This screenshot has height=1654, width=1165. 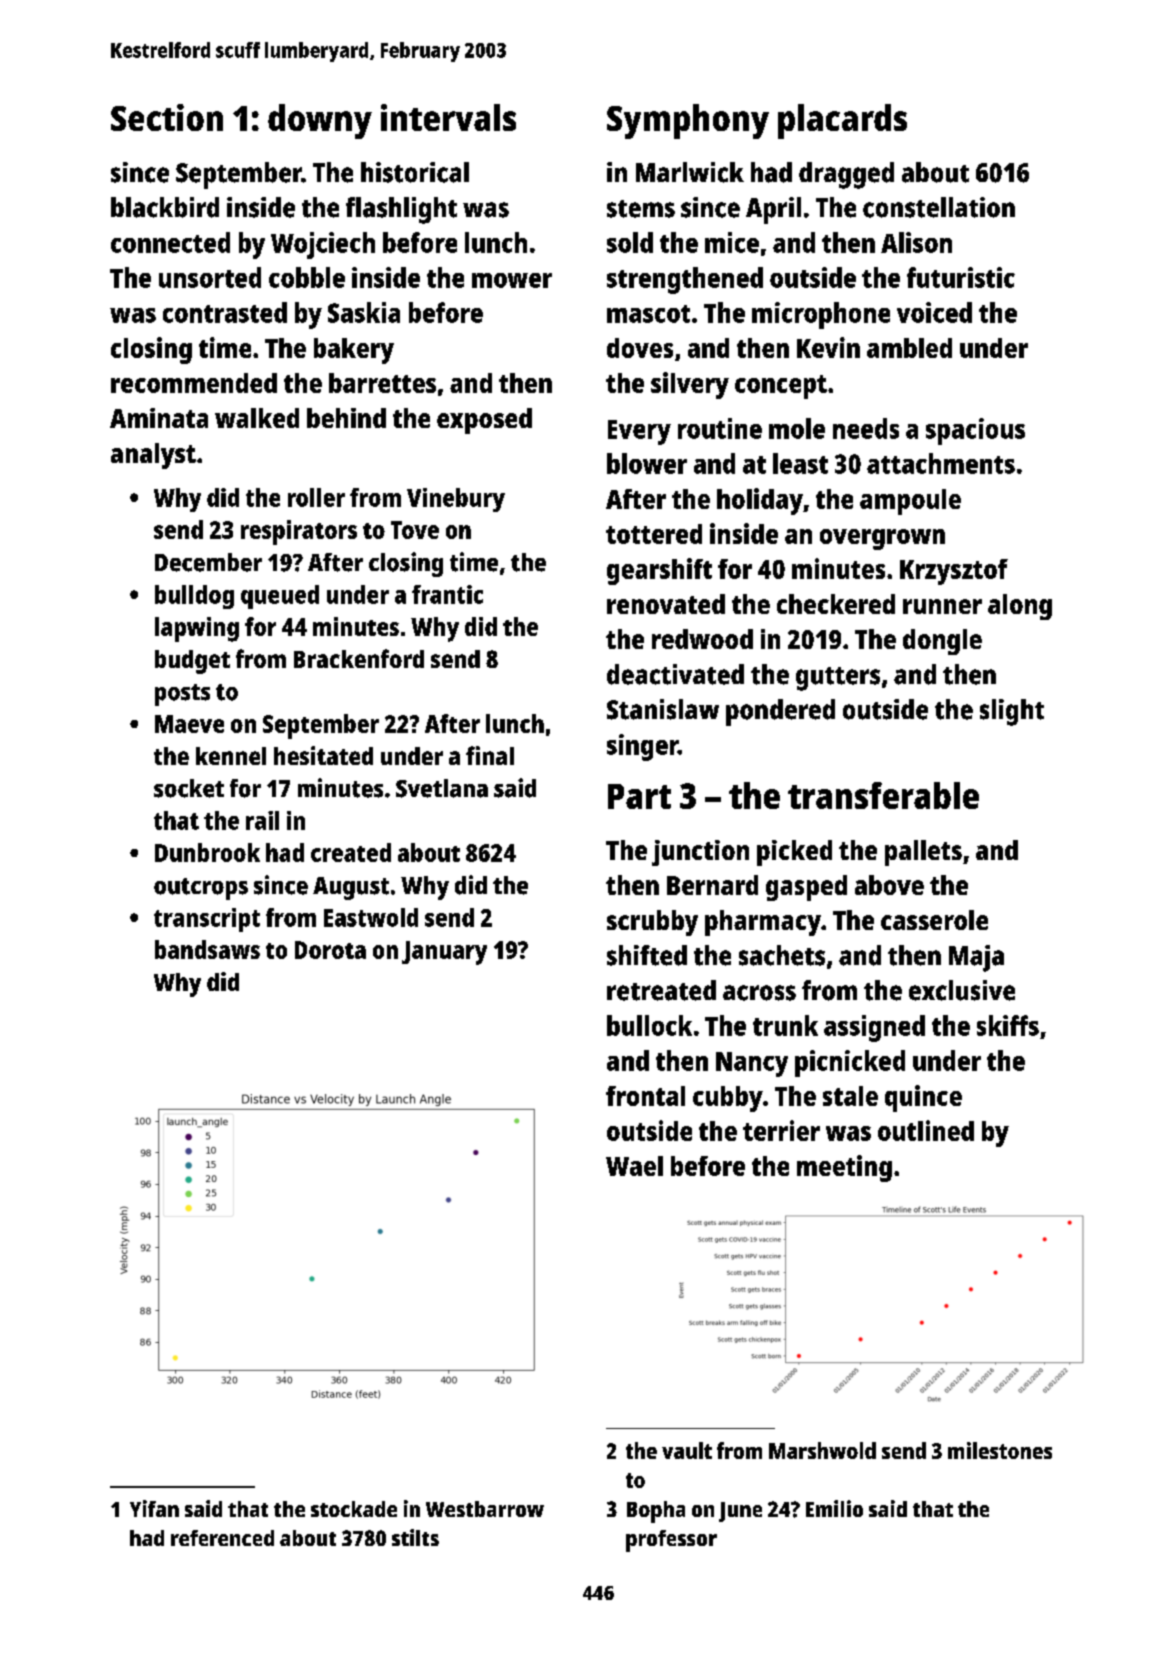 What do you see at coordinates (167, 117) in the screenshot?
I see `Section` at bounding box center [167, 117].
